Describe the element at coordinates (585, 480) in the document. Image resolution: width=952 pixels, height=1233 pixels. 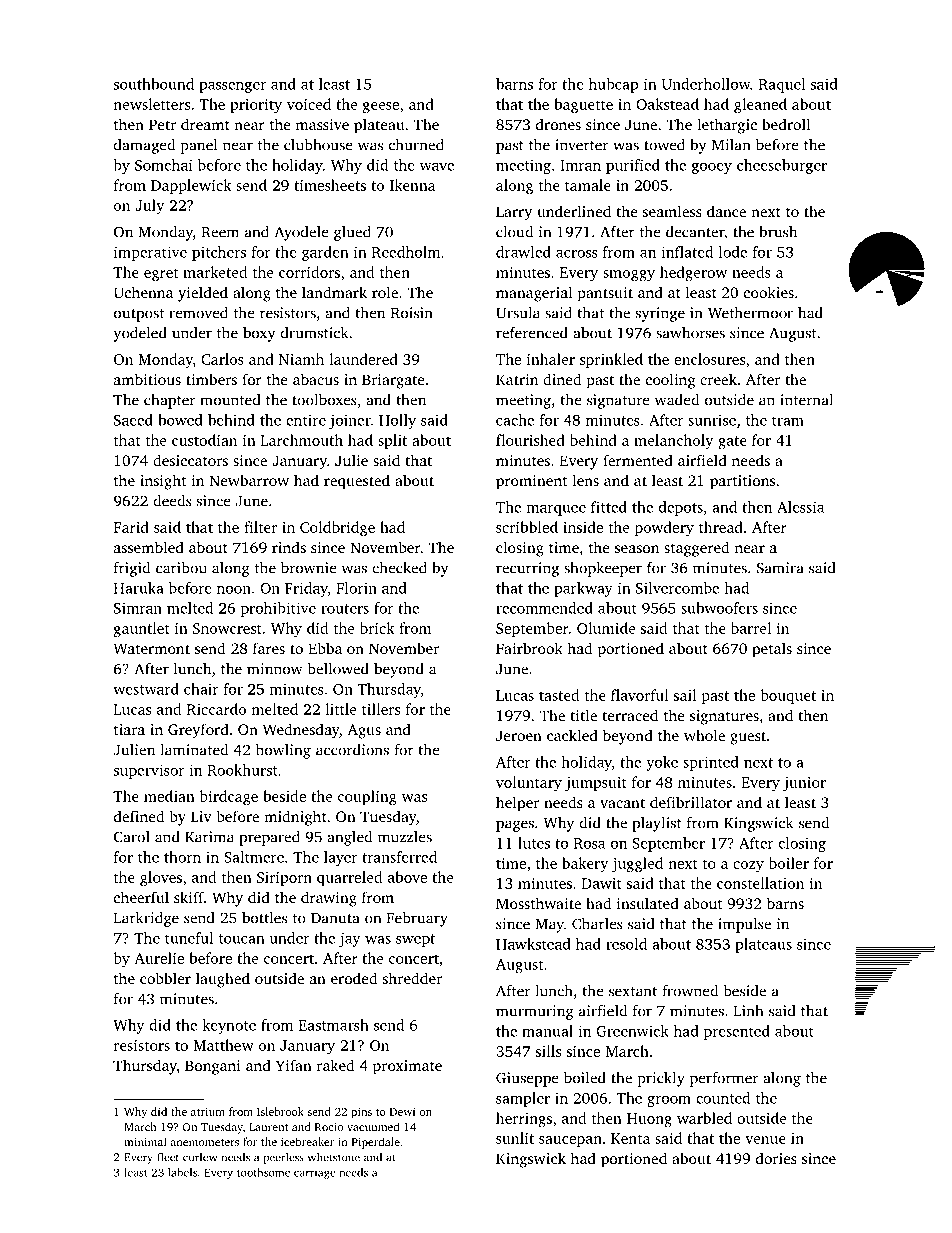
I see `lens` at that location.
